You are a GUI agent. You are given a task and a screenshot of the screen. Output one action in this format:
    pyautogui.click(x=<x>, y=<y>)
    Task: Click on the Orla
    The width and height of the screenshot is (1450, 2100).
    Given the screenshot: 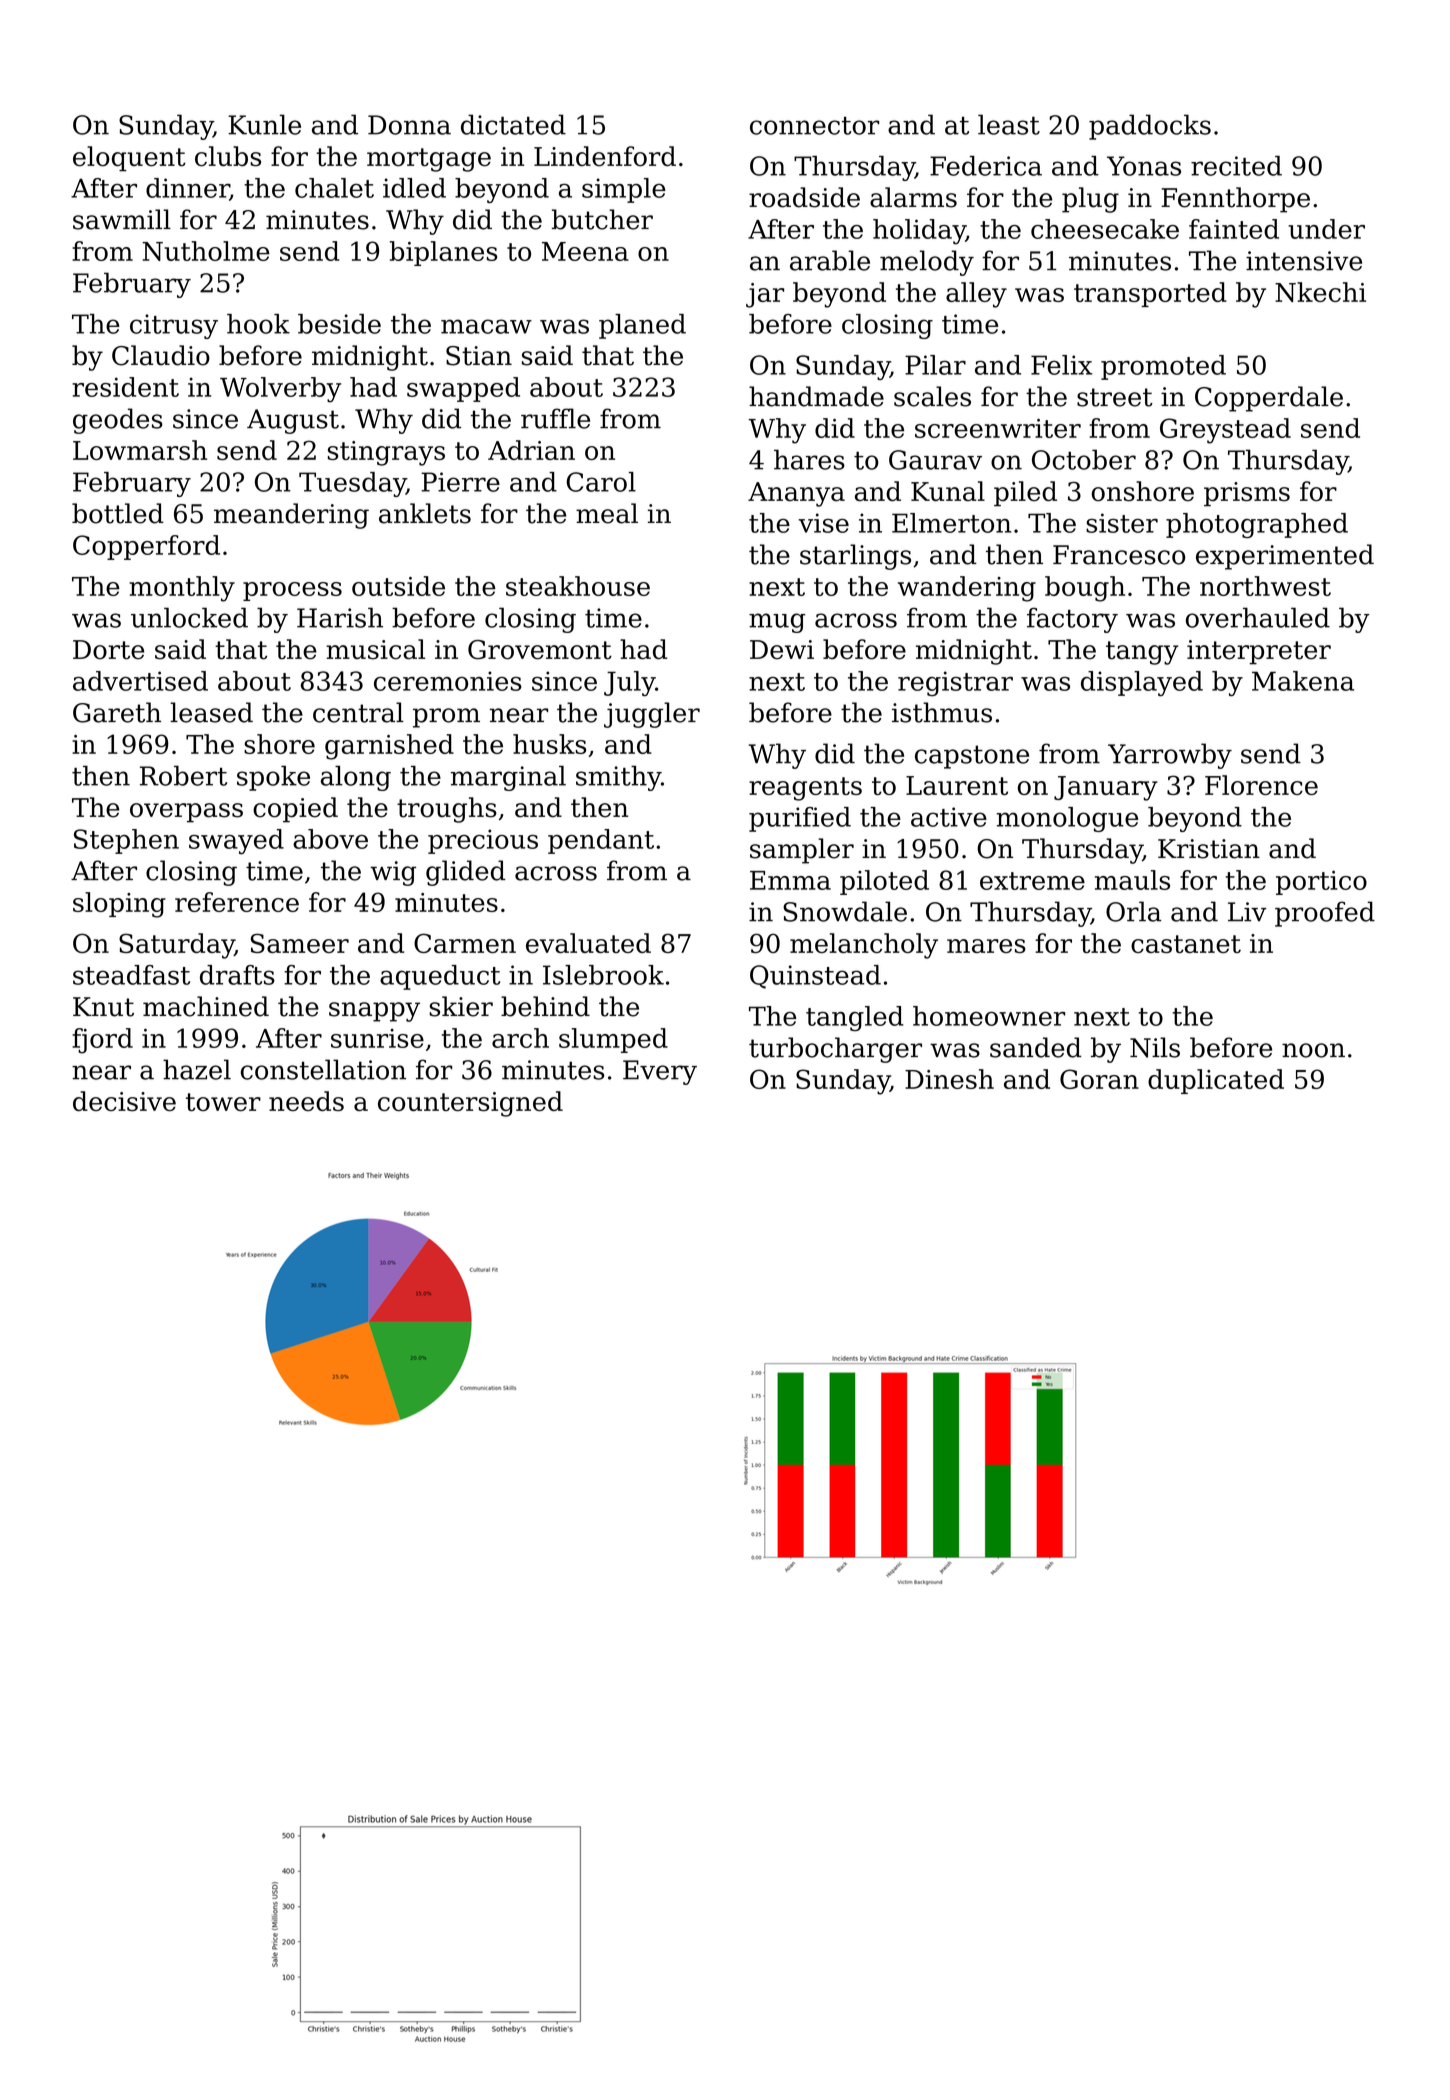 What is the action you would take?
    pyautogui.click(x=1133, y=911)
